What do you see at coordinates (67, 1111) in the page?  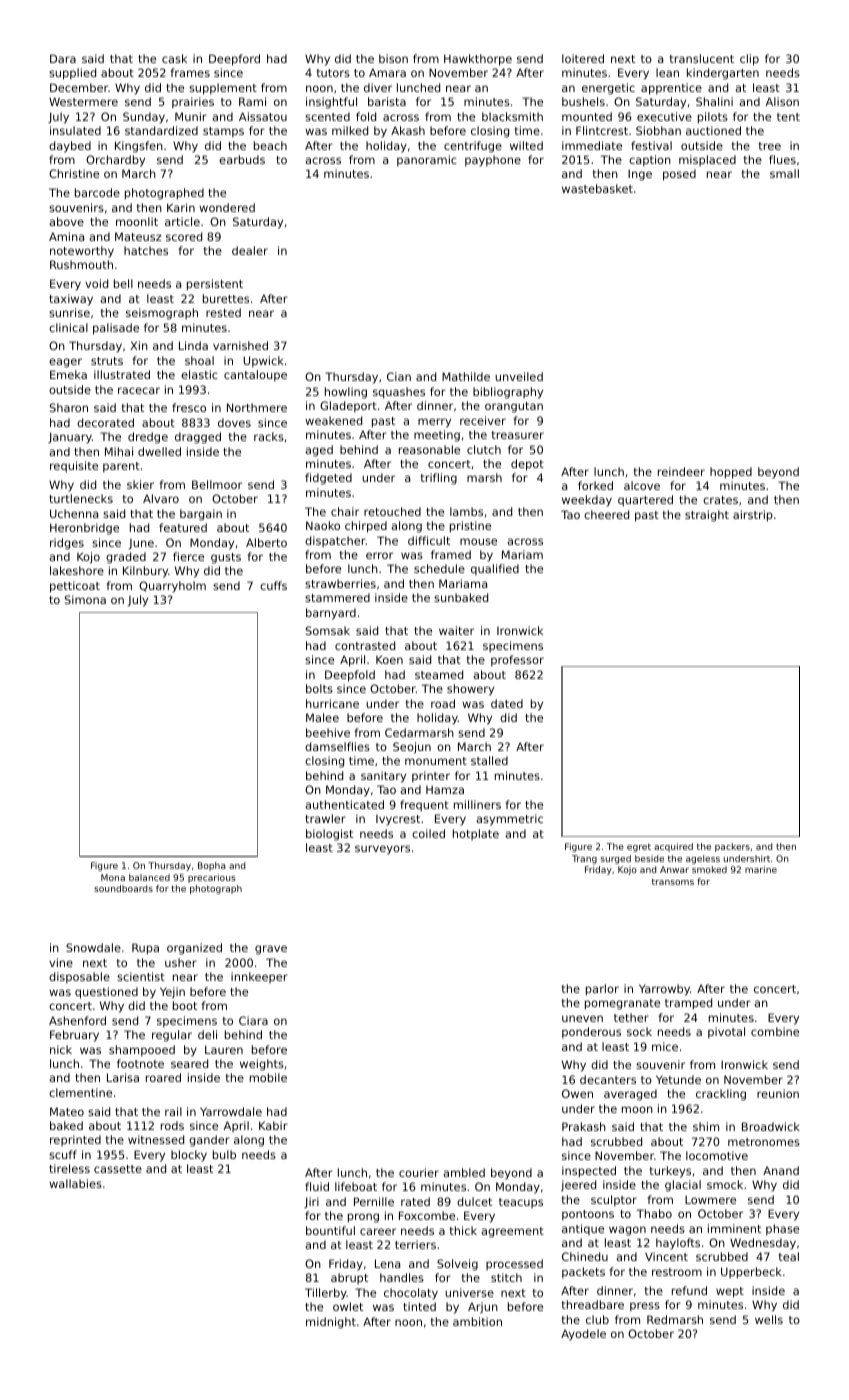 I see `Mateo` at bounding box center [67, 1111].
